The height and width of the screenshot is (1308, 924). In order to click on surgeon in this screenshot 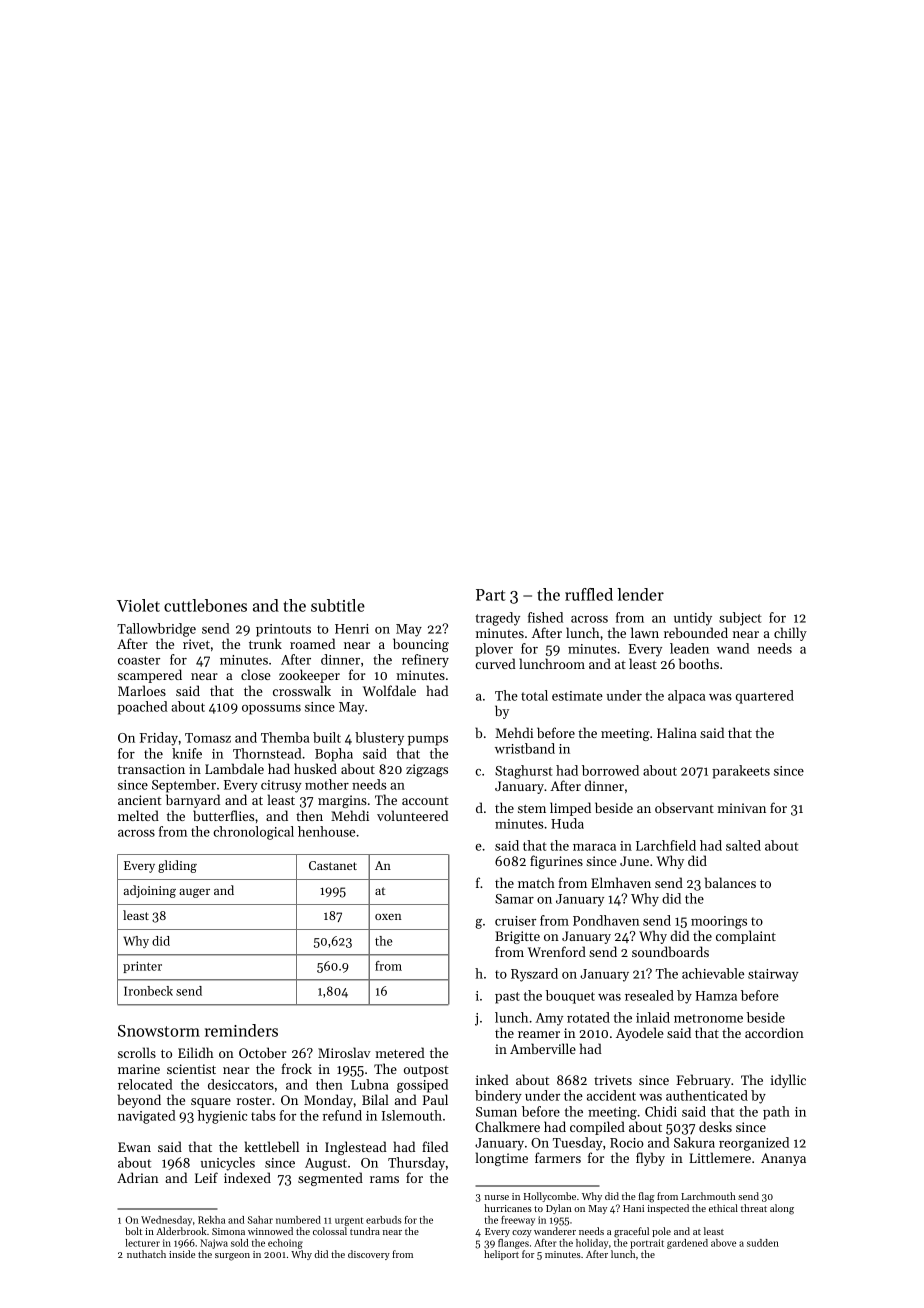, I will do `click(232, 1257)`.
